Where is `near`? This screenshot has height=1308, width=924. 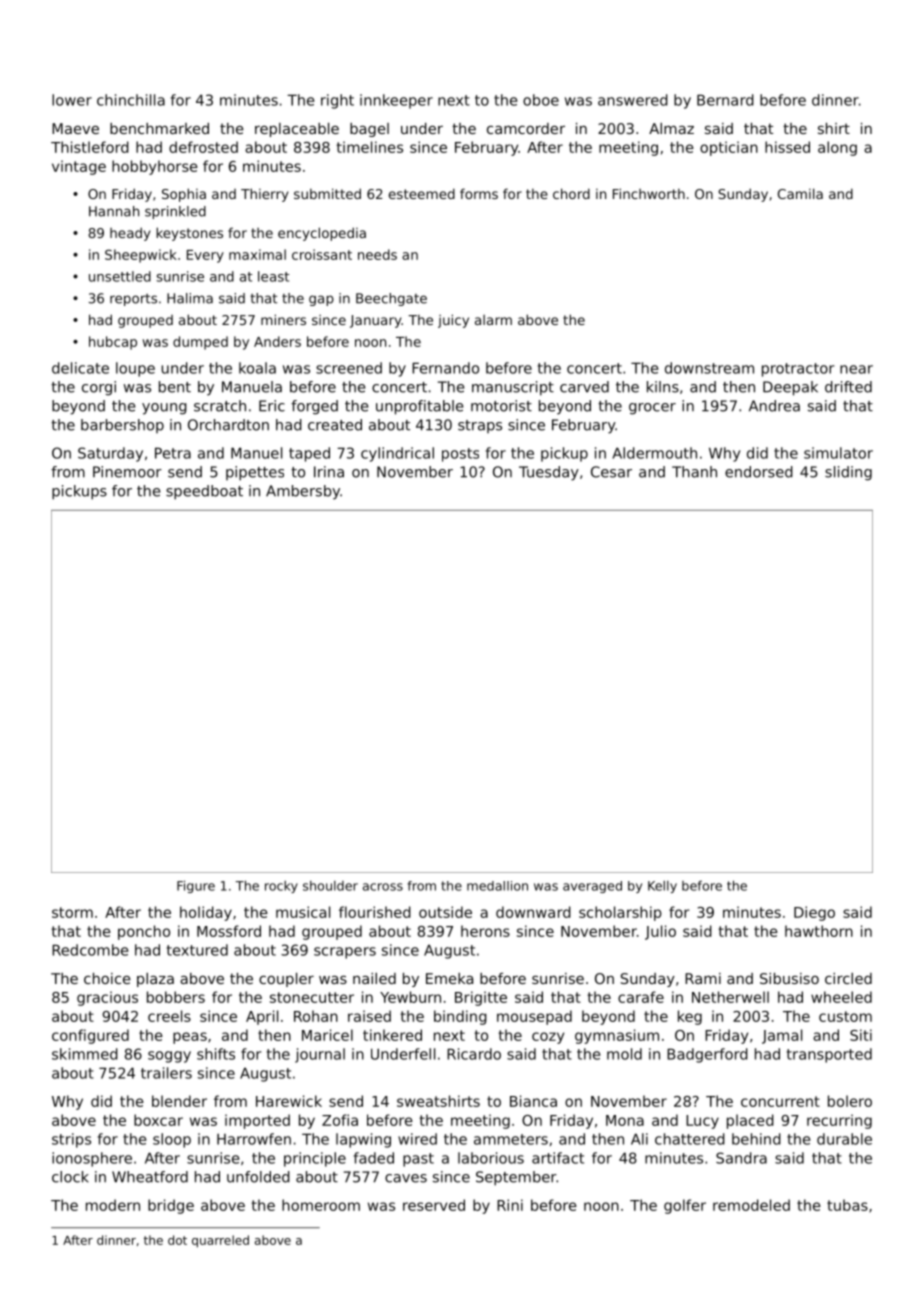
near is located at coordinates (856, 369).
